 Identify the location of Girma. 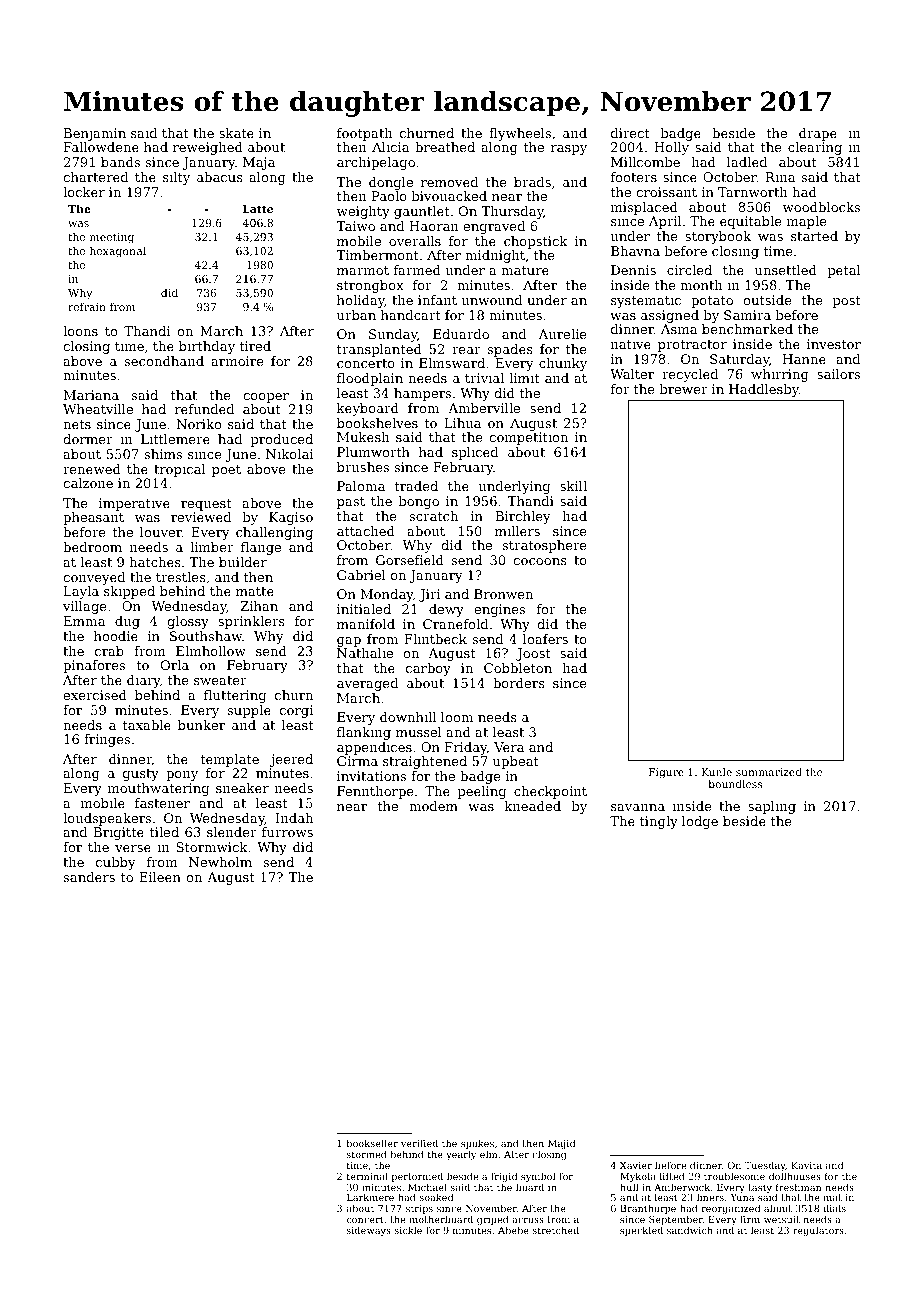
(357, 761).
